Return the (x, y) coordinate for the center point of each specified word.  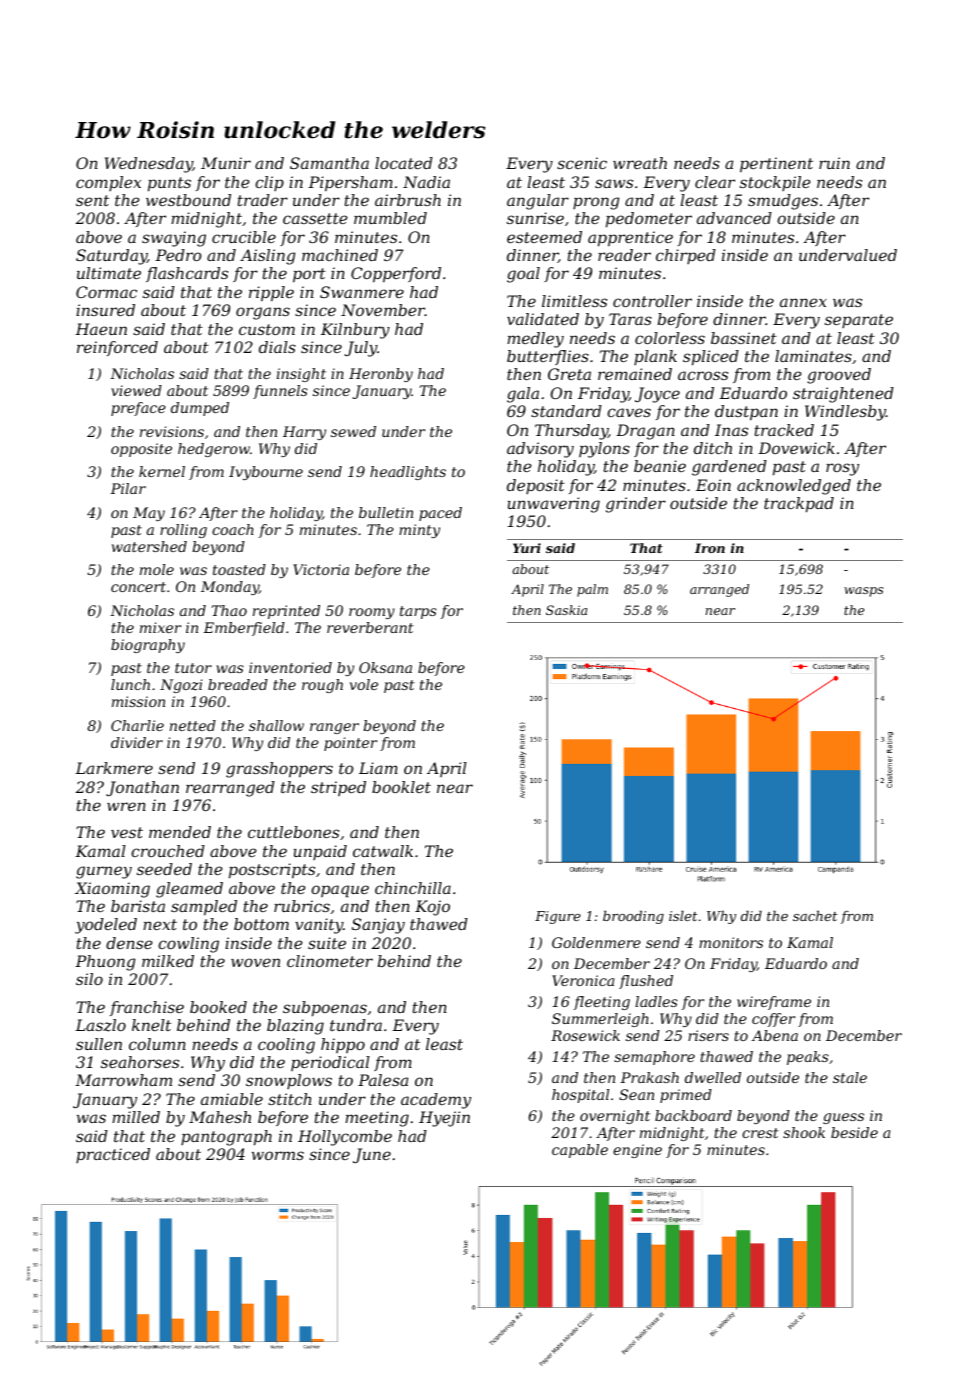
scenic (582, 163)
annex (803, 302)
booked (218, 1007)
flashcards (187, 274)
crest (760, 1133)
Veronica (583, 980)
